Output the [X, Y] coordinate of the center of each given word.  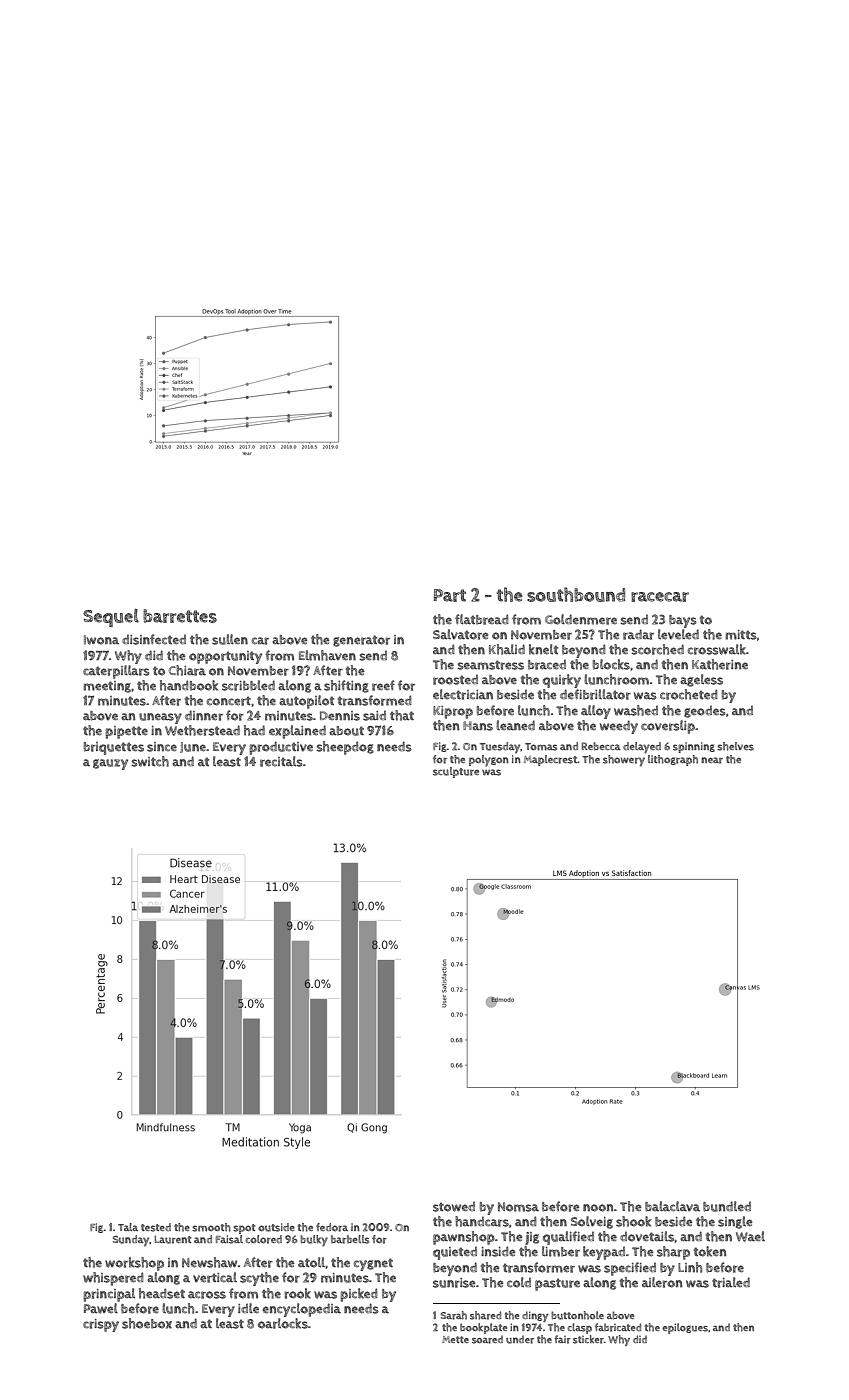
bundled [727, 1206]
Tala [128, 1227]
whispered [113, 1279]
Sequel [111, 618]
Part [450, 595]
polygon [489, 761]
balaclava [672, 1206]
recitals [281, 761]
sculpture [456, 772]
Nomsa [518, 1207]
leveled [678, 634]
